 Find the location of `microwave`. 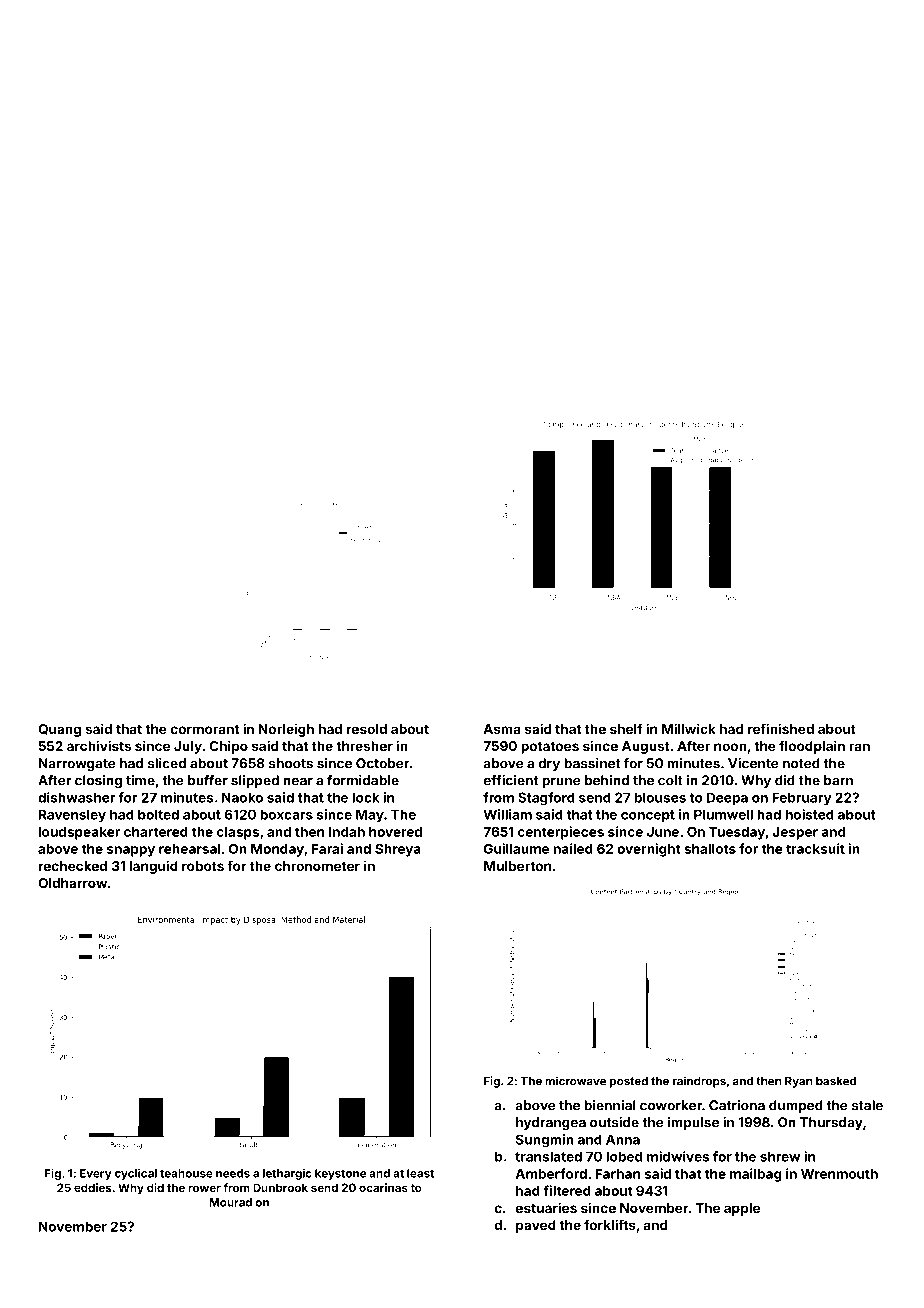

microwave is located at coordinates (575, 1081).
